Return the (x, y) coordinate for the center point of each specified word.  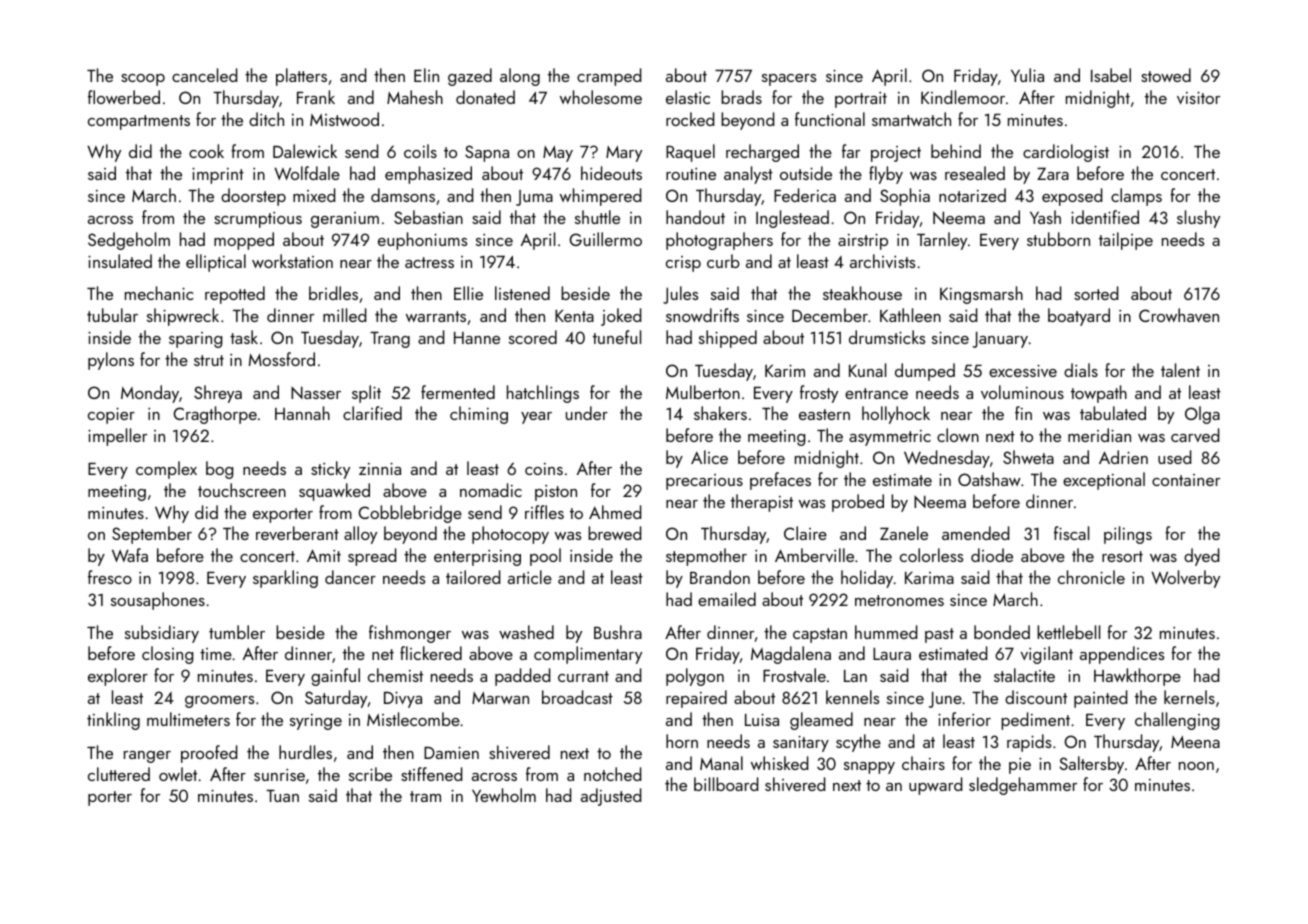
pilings (1128, 535)
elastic (688, 97)
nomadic (491, 490)
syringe (316, 722)
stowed (1166, 75)
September (152, 535)
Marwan (500, 698)
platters (301, 77)
